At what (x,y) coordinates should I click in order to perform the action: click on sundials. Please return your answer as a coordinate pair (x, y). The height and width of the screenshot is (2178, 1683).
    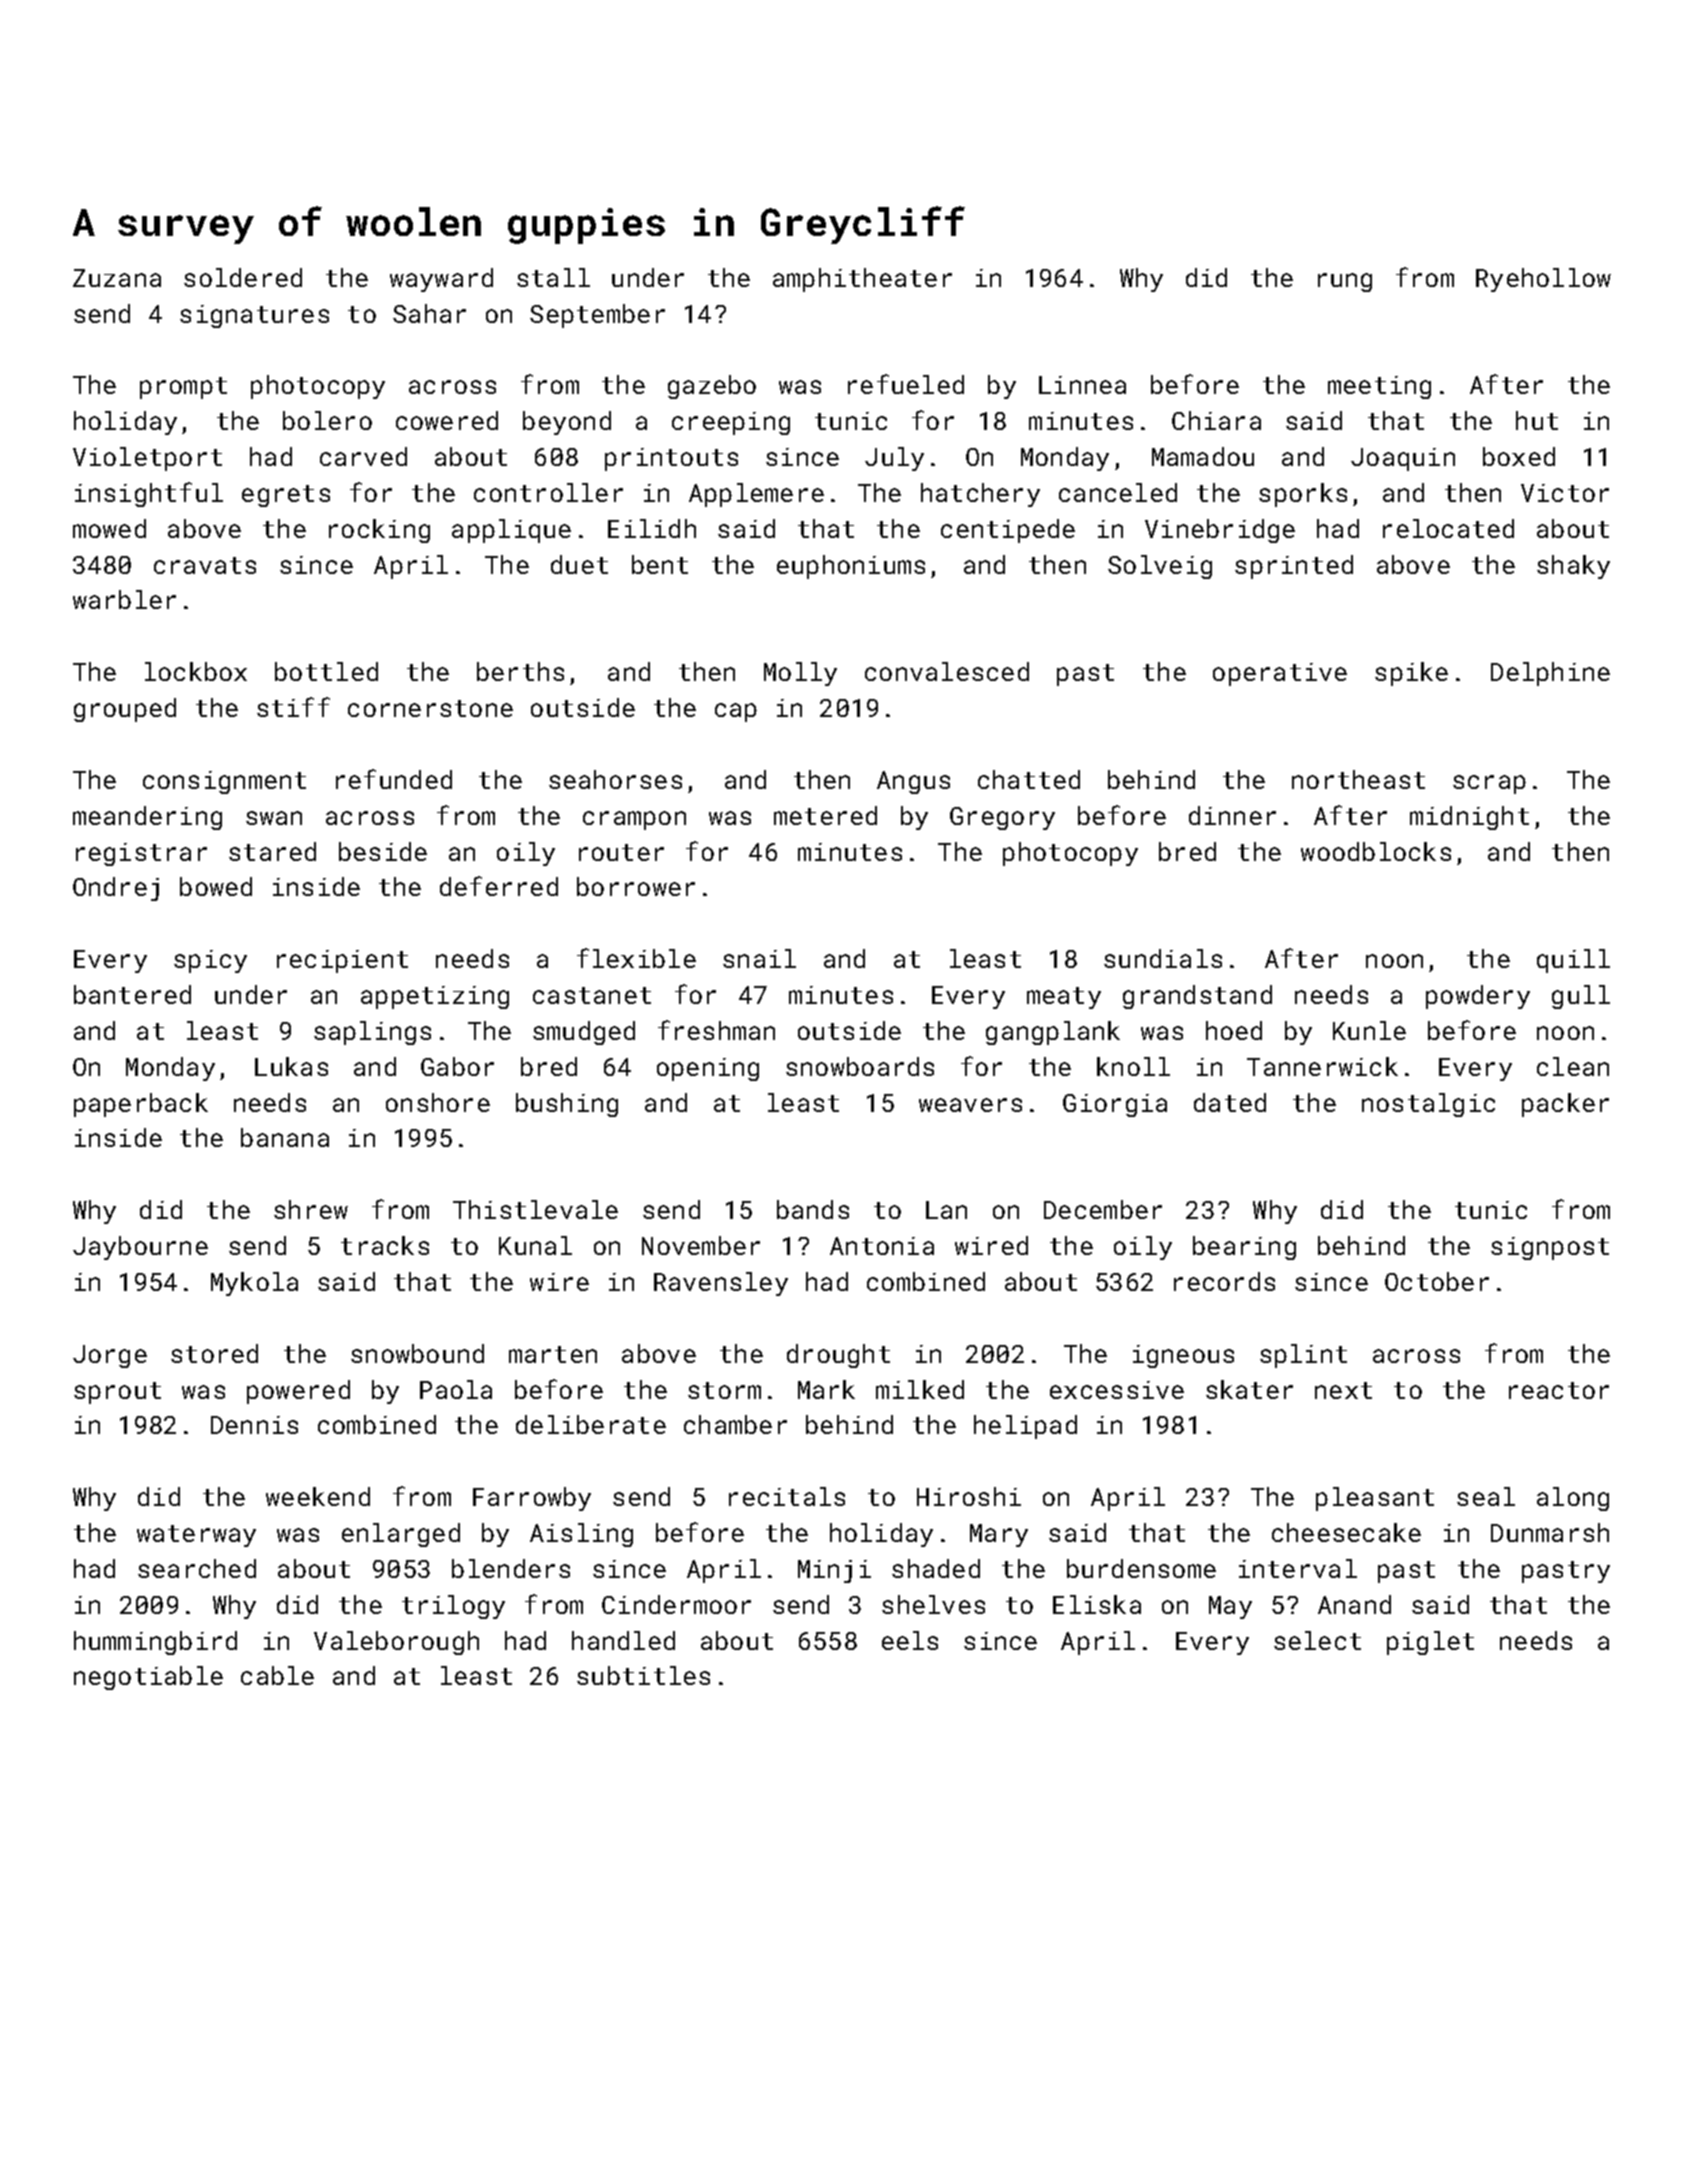
    Looking at the image, I should click on (1163, 958).
